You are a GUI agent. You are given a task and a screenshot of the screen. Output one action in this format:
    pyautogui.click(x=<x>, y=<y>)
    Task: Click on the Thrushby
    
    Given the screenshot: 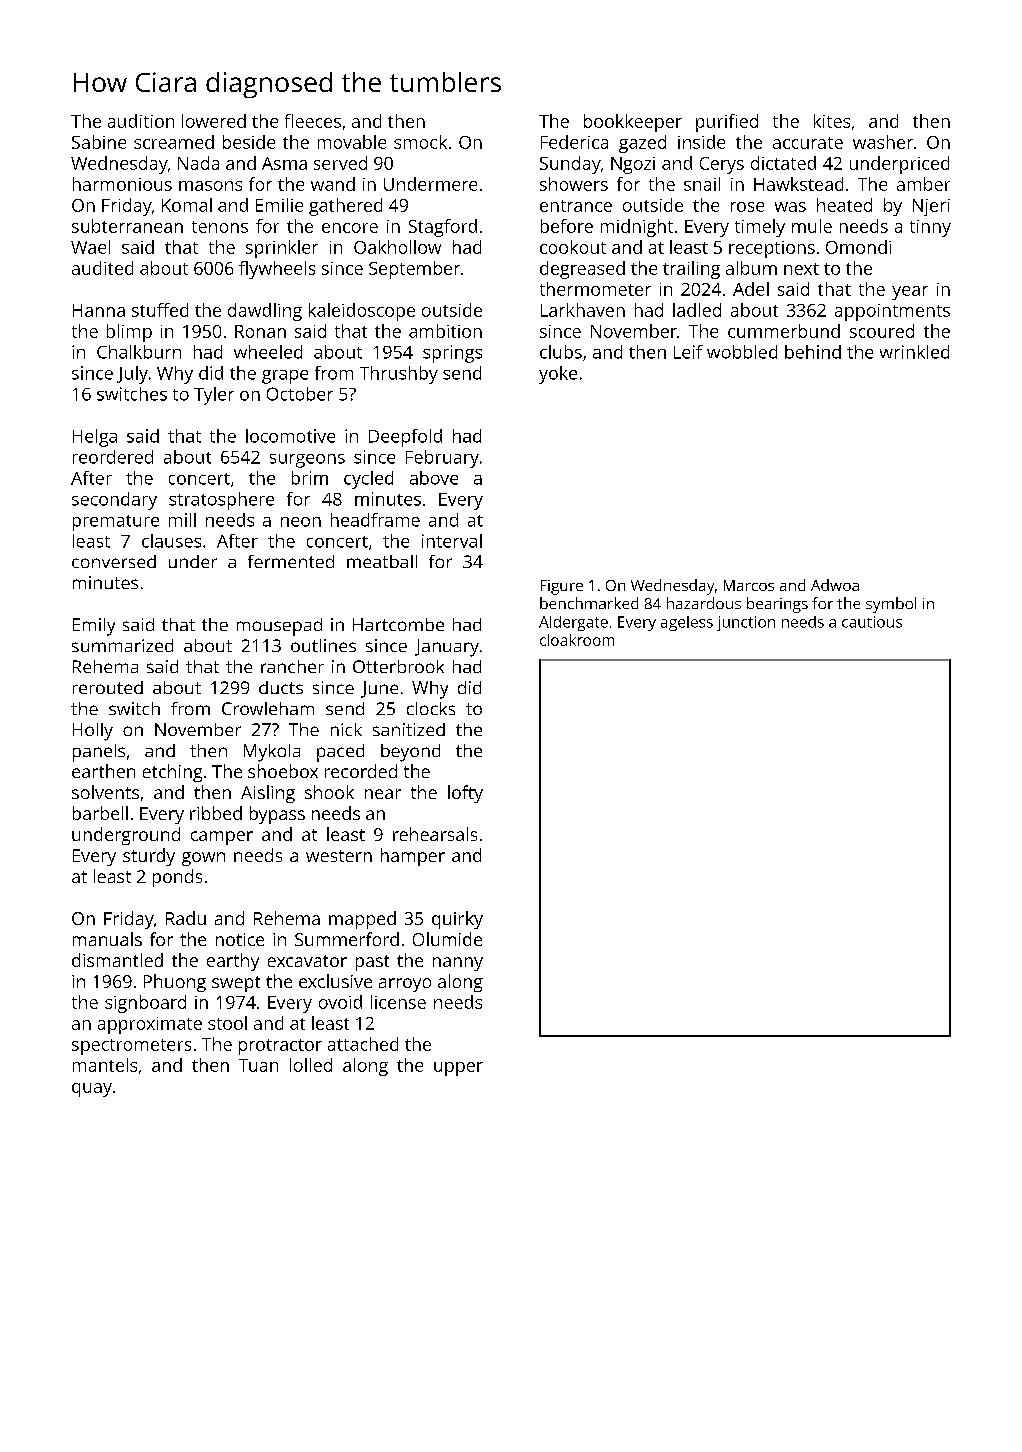 What is the action you would take?
    pyautogui.click(x=399, y=375)
